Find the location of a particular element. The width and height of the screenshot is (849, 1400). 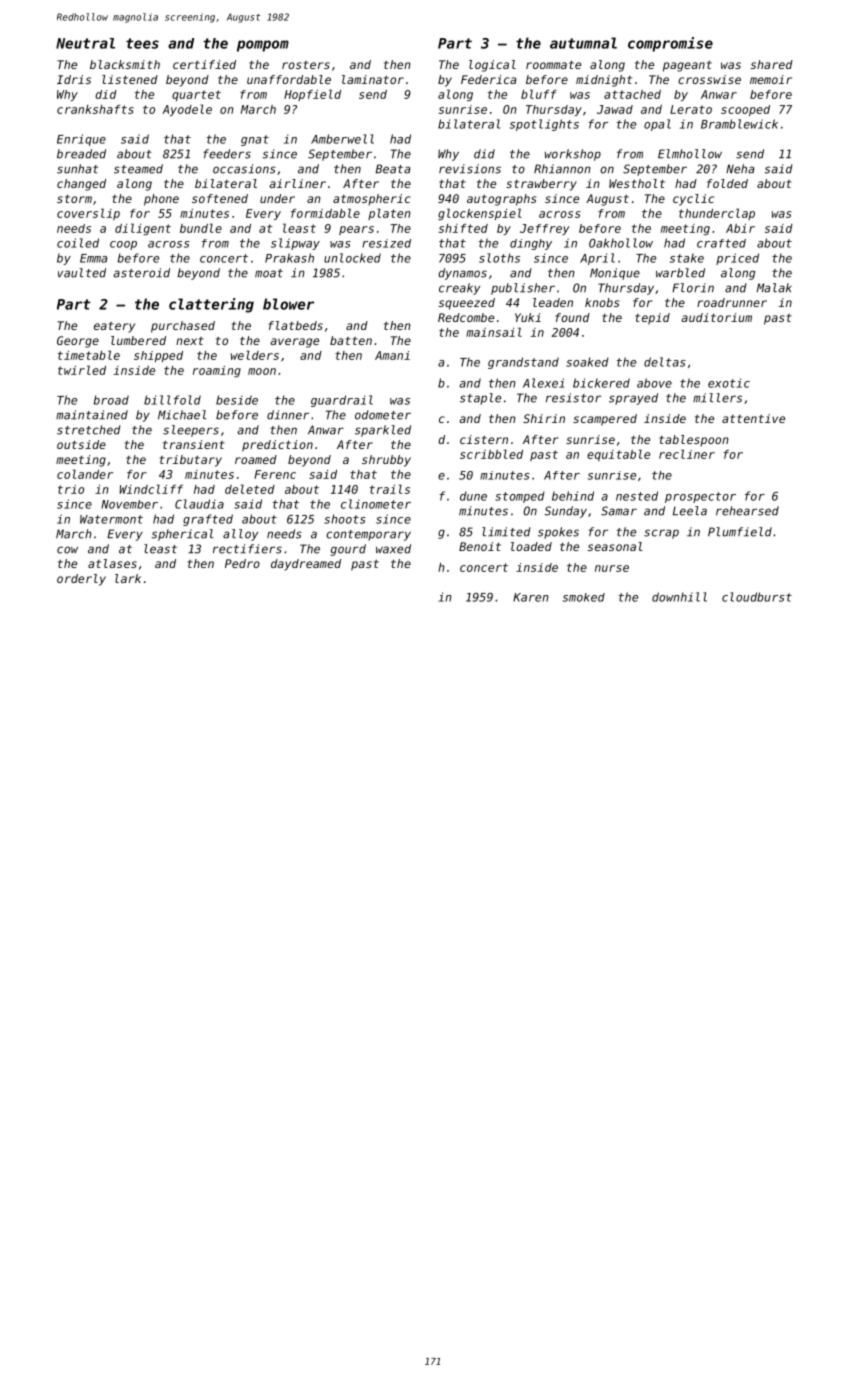

sunhat is located at coordinates (77, 169).
